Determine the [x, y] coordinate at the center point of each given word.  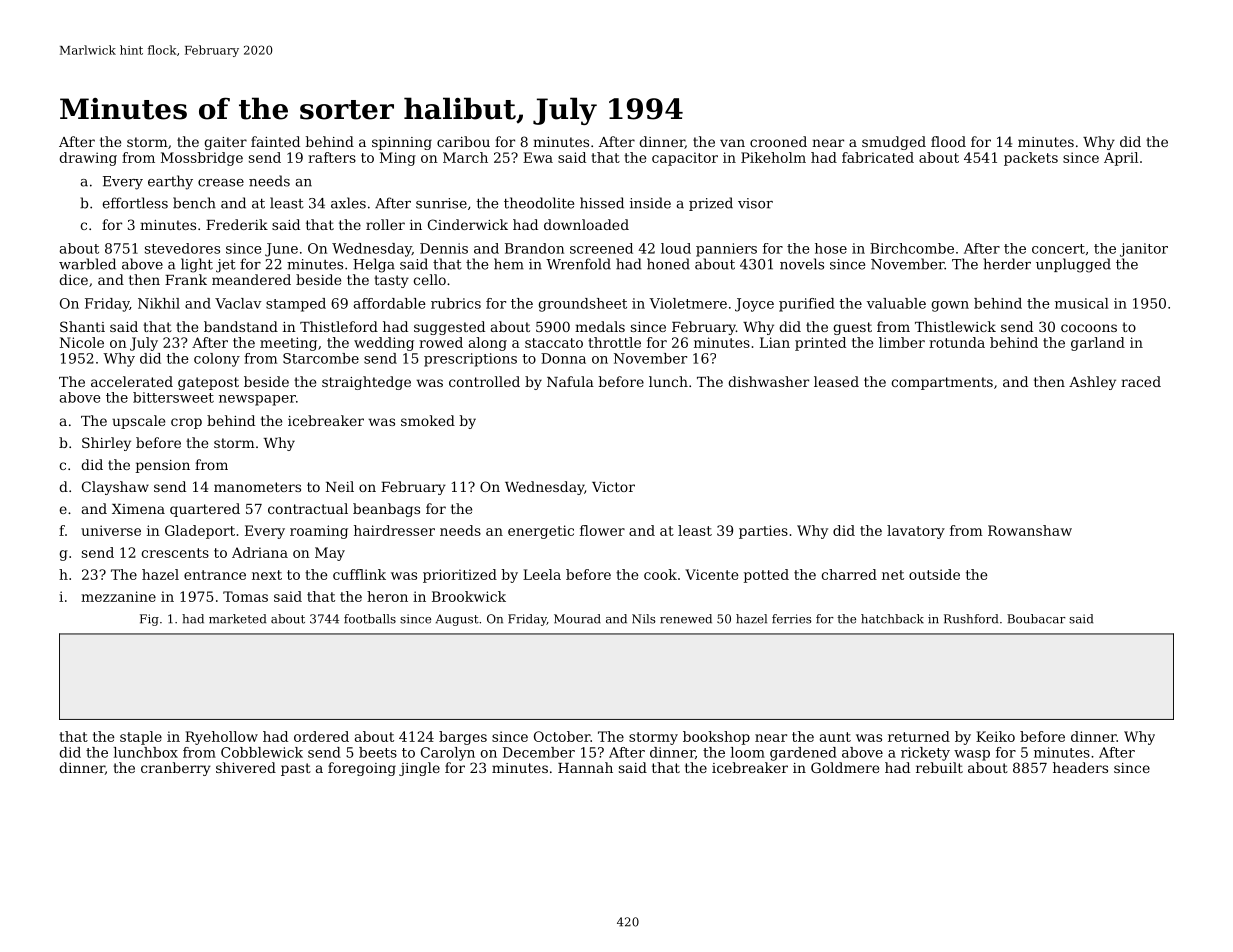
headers [1080, 767]
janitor [1144, 250]
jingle [419, 769]
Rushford [971, 619]
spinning [402, 143]
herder [1007, 264]
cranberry [176, 769]
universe [111, 530]
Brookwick [469, 596]
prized [711, 204]
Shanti [82, 326]
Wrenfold [578, 264]
